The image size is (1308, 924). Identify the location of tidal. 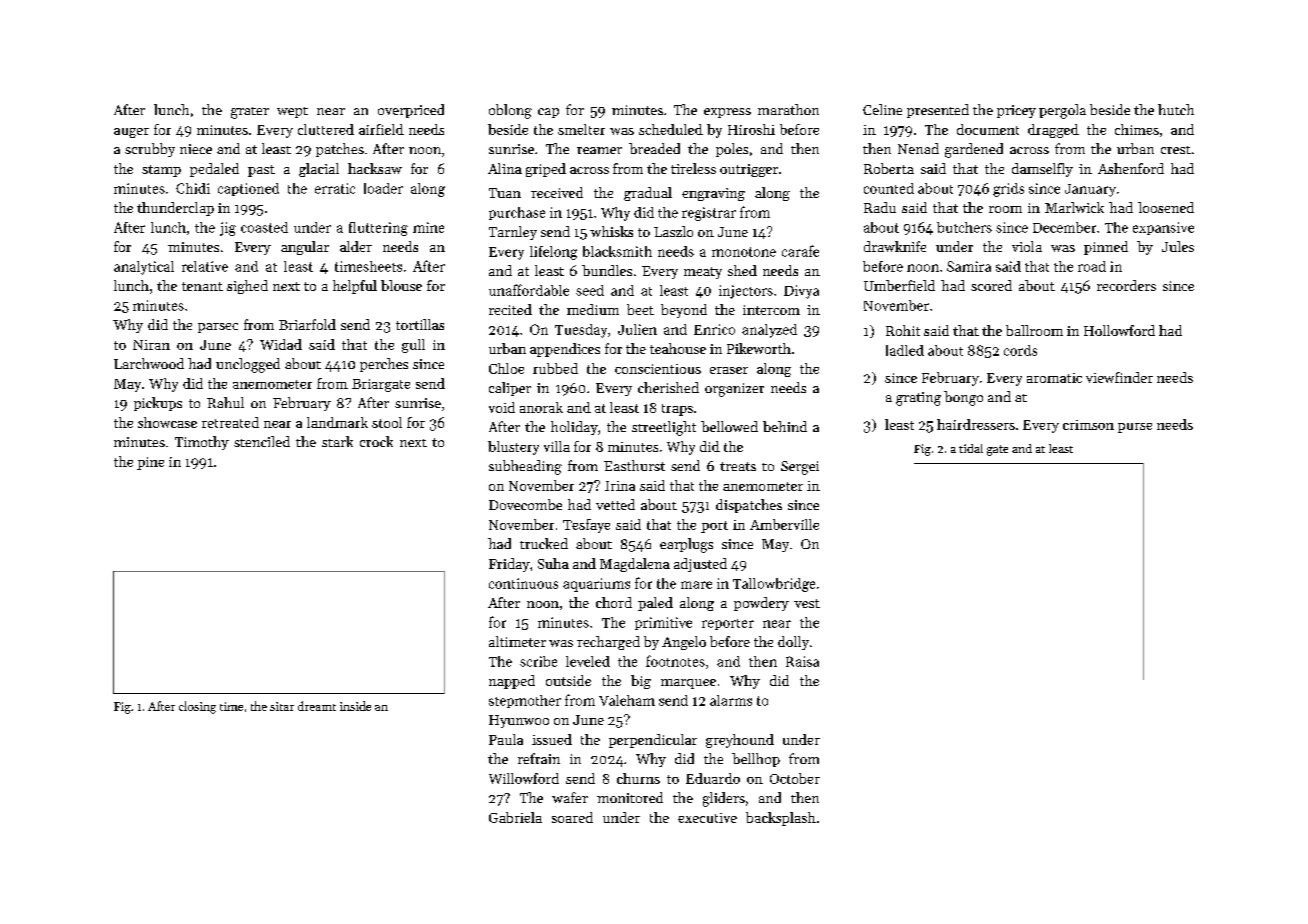
(971, 448).
